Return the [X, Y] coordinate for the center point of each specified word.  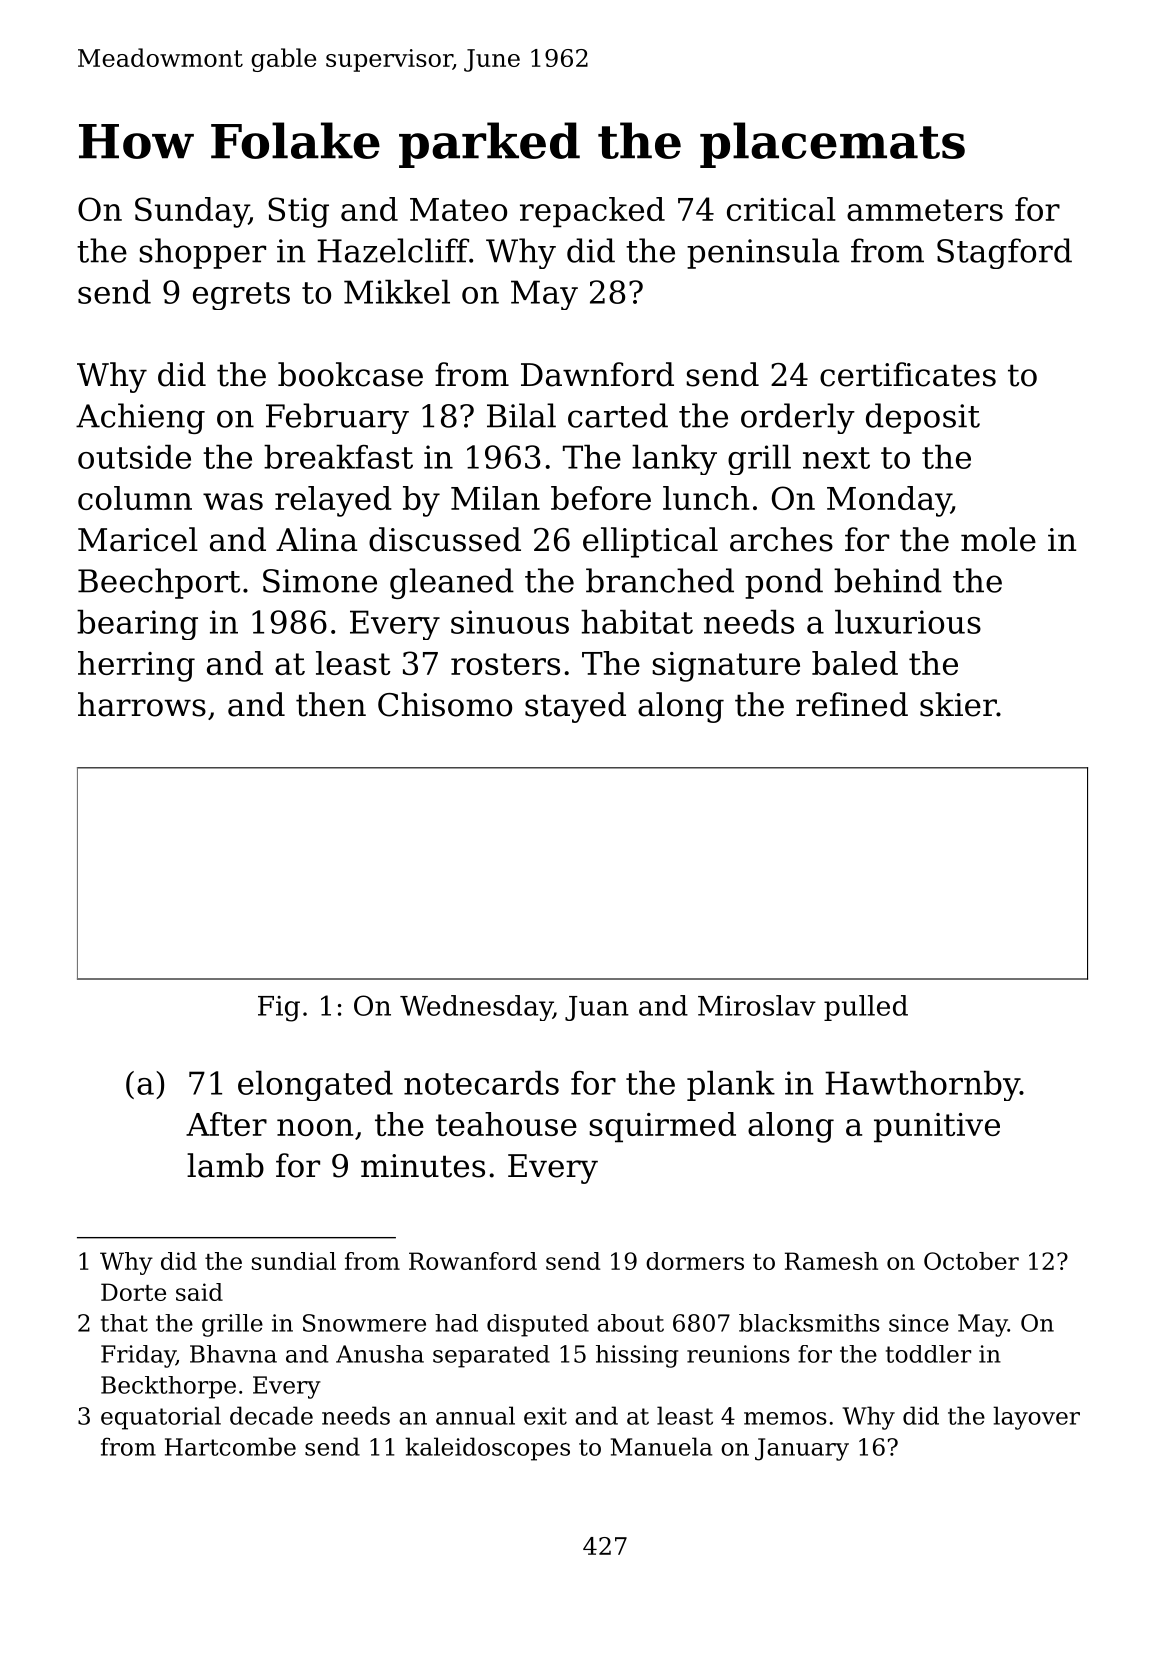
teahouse [506, 1124]
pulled [866, 1008]
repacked [592, 212]
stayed [575, 707]
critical [781, 209]
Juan [597, 1008]
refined [852, 704]
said [199, 1292]
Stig [298, 212]
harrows [142, 704]
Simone [320, 581]
